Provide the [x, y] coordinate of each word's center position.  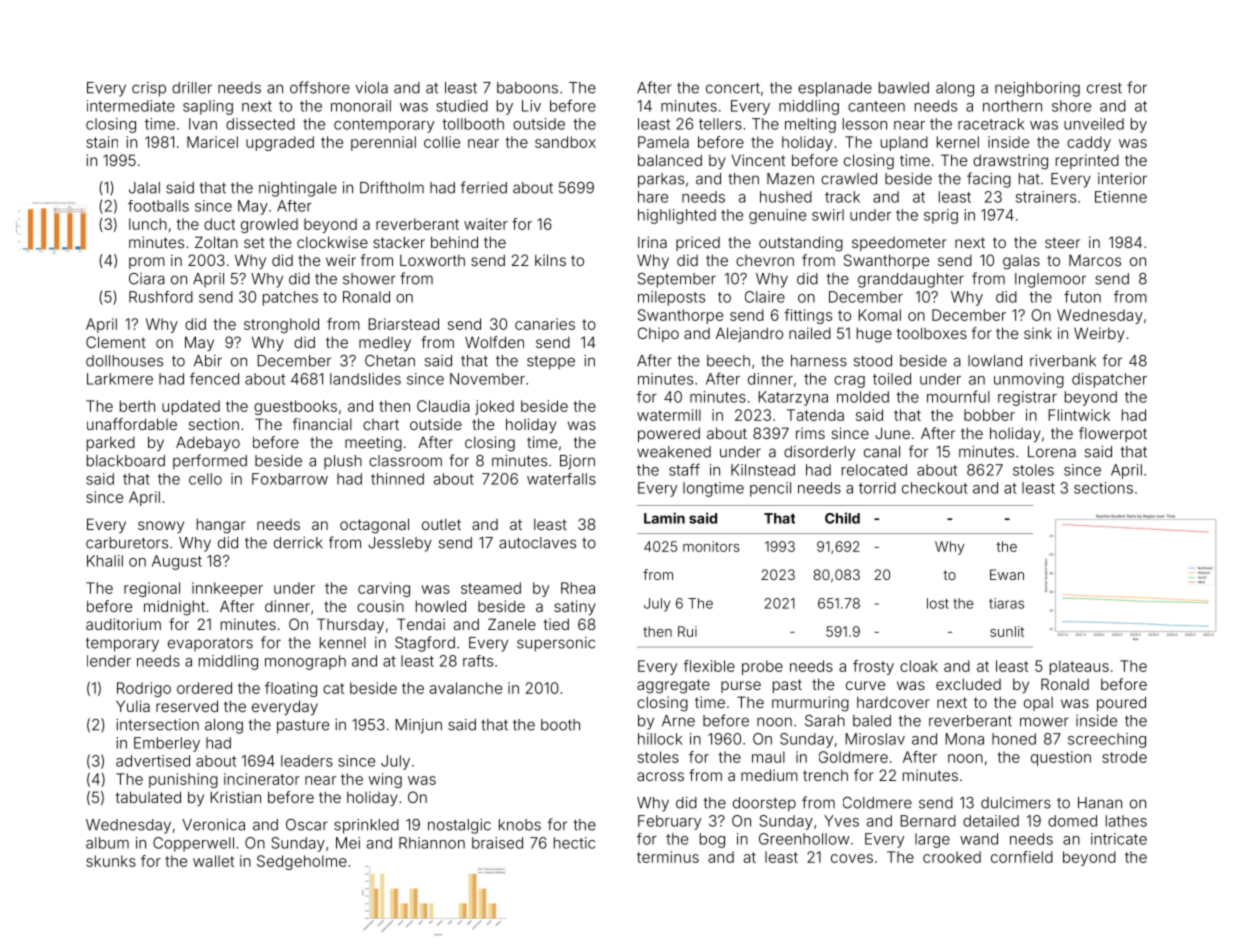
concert [733, 88]
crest [1104, 88]
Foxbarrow [290, 479]
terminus [668, 857]
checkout [935, 488]
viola [372, 88]
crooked [952, 857]
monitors [711, 546]
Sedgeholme [302, 862]
